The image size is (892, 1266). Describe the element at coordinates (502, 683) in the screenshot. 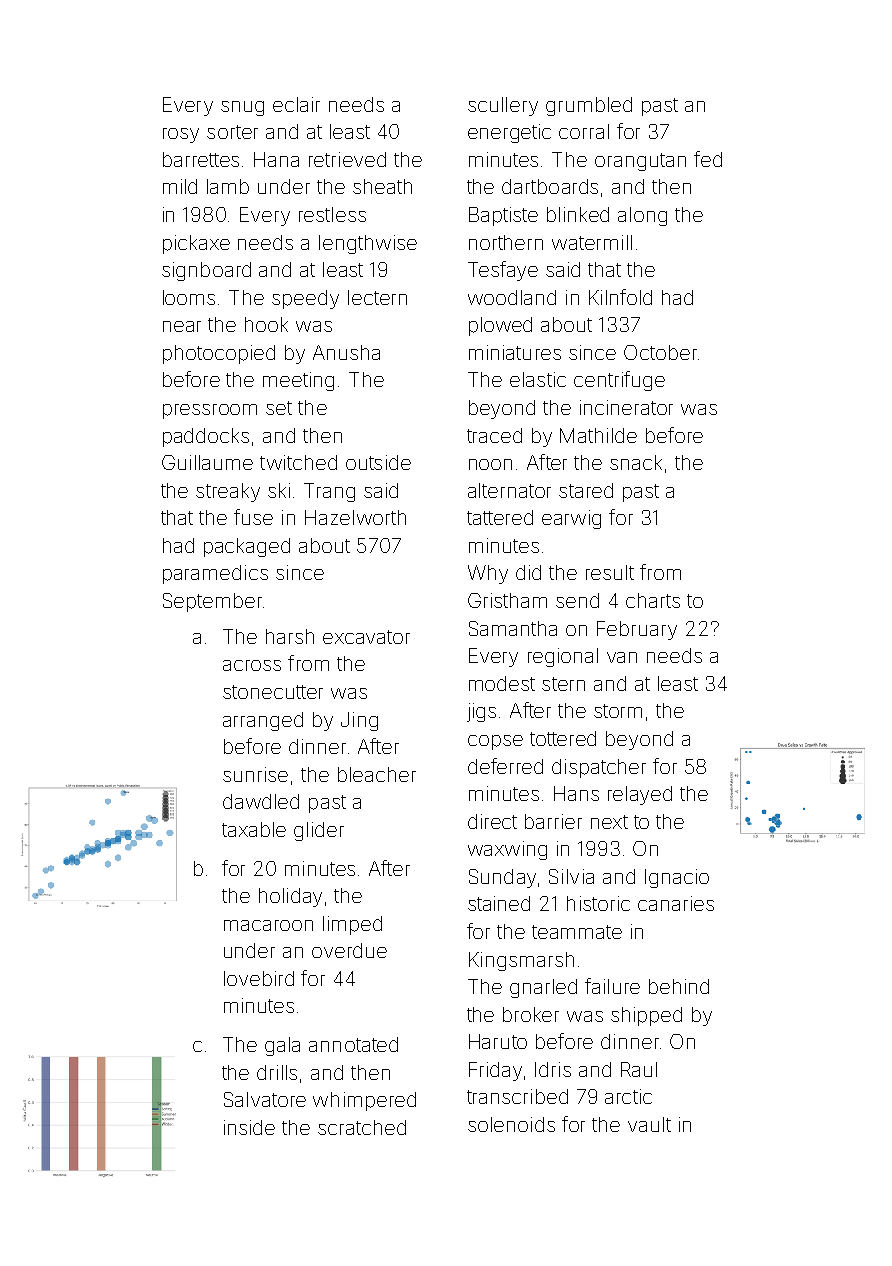

I see `modest` at that location.
